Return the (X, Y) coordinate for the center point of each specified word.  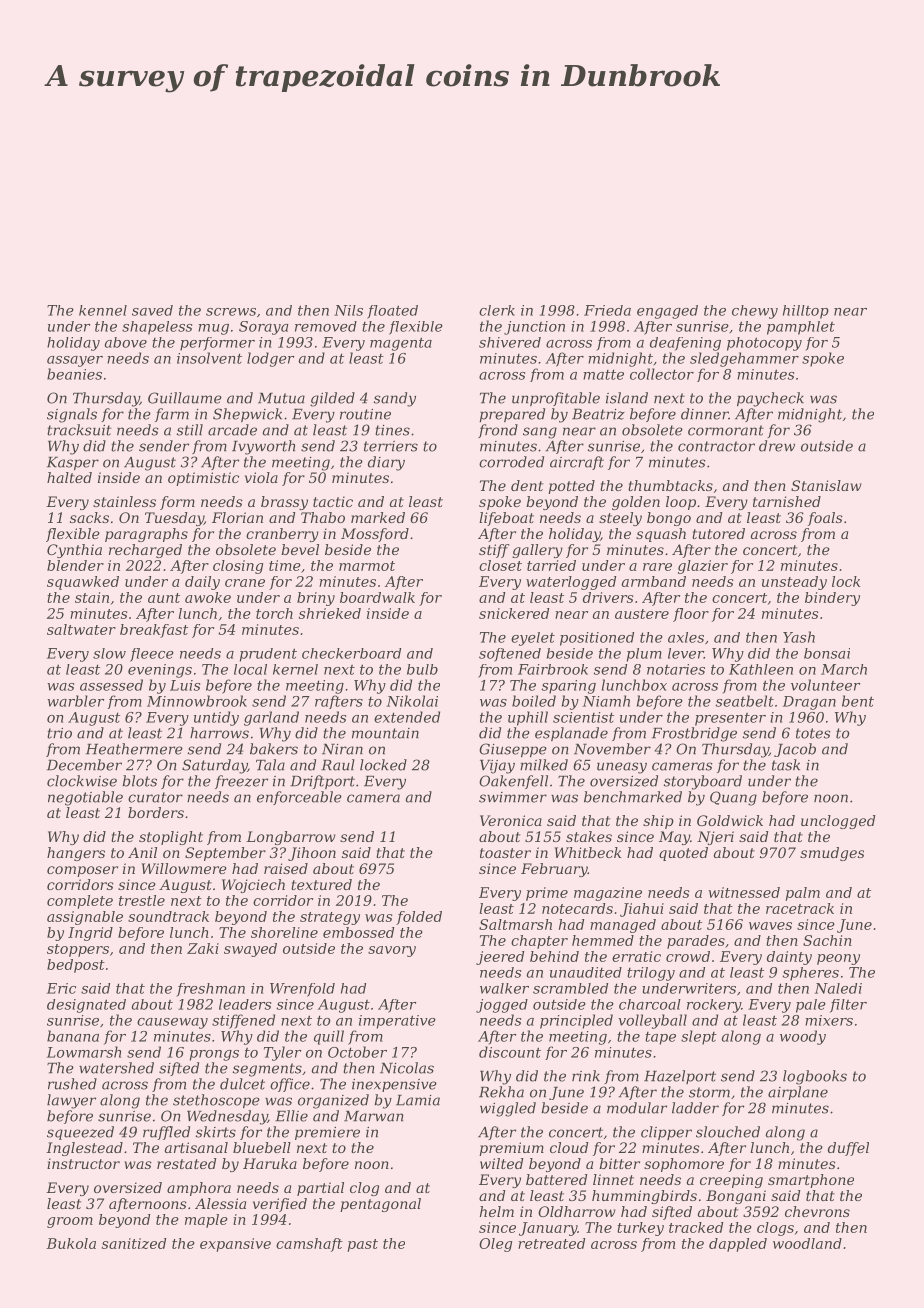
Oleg (495, 1245)
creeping (731, 1181)
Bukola (71, 1243)
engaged (667, 312)
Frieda (607, 310)
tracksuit (79, 430)
